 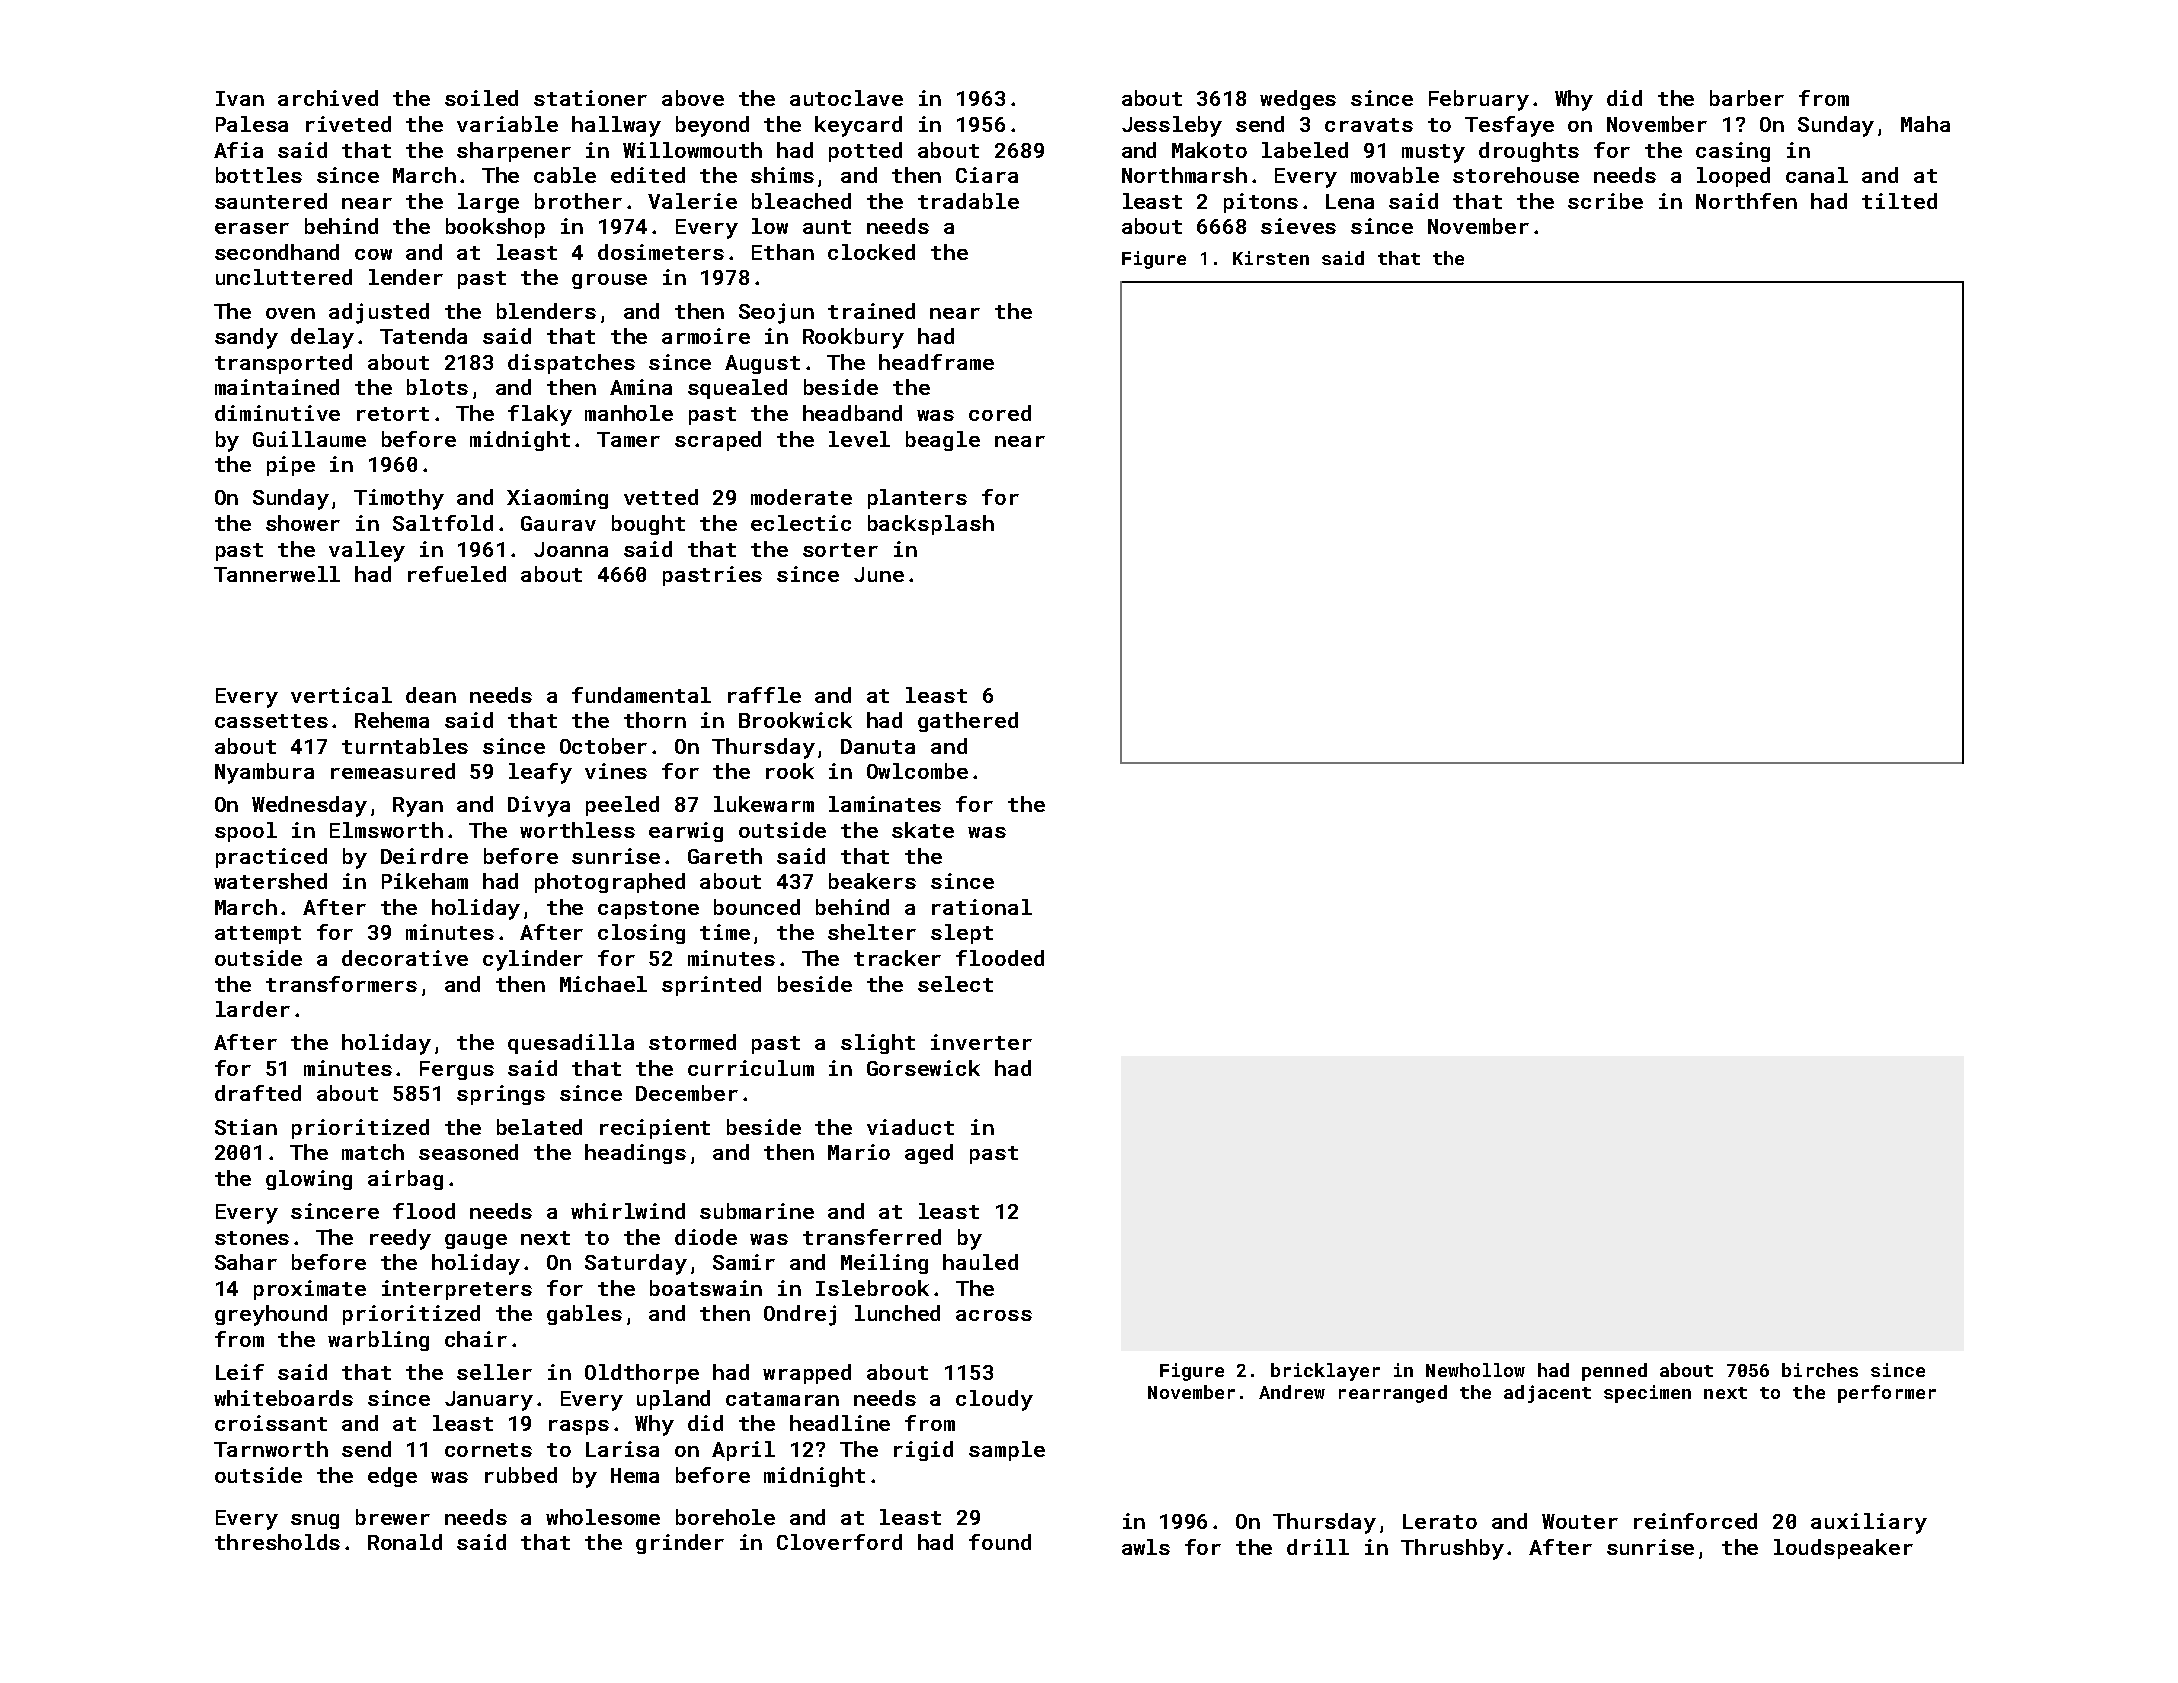 What do you see at coordinates (252, 1238) in the image?
I see `stones` at bounding box center [252, 1238].
